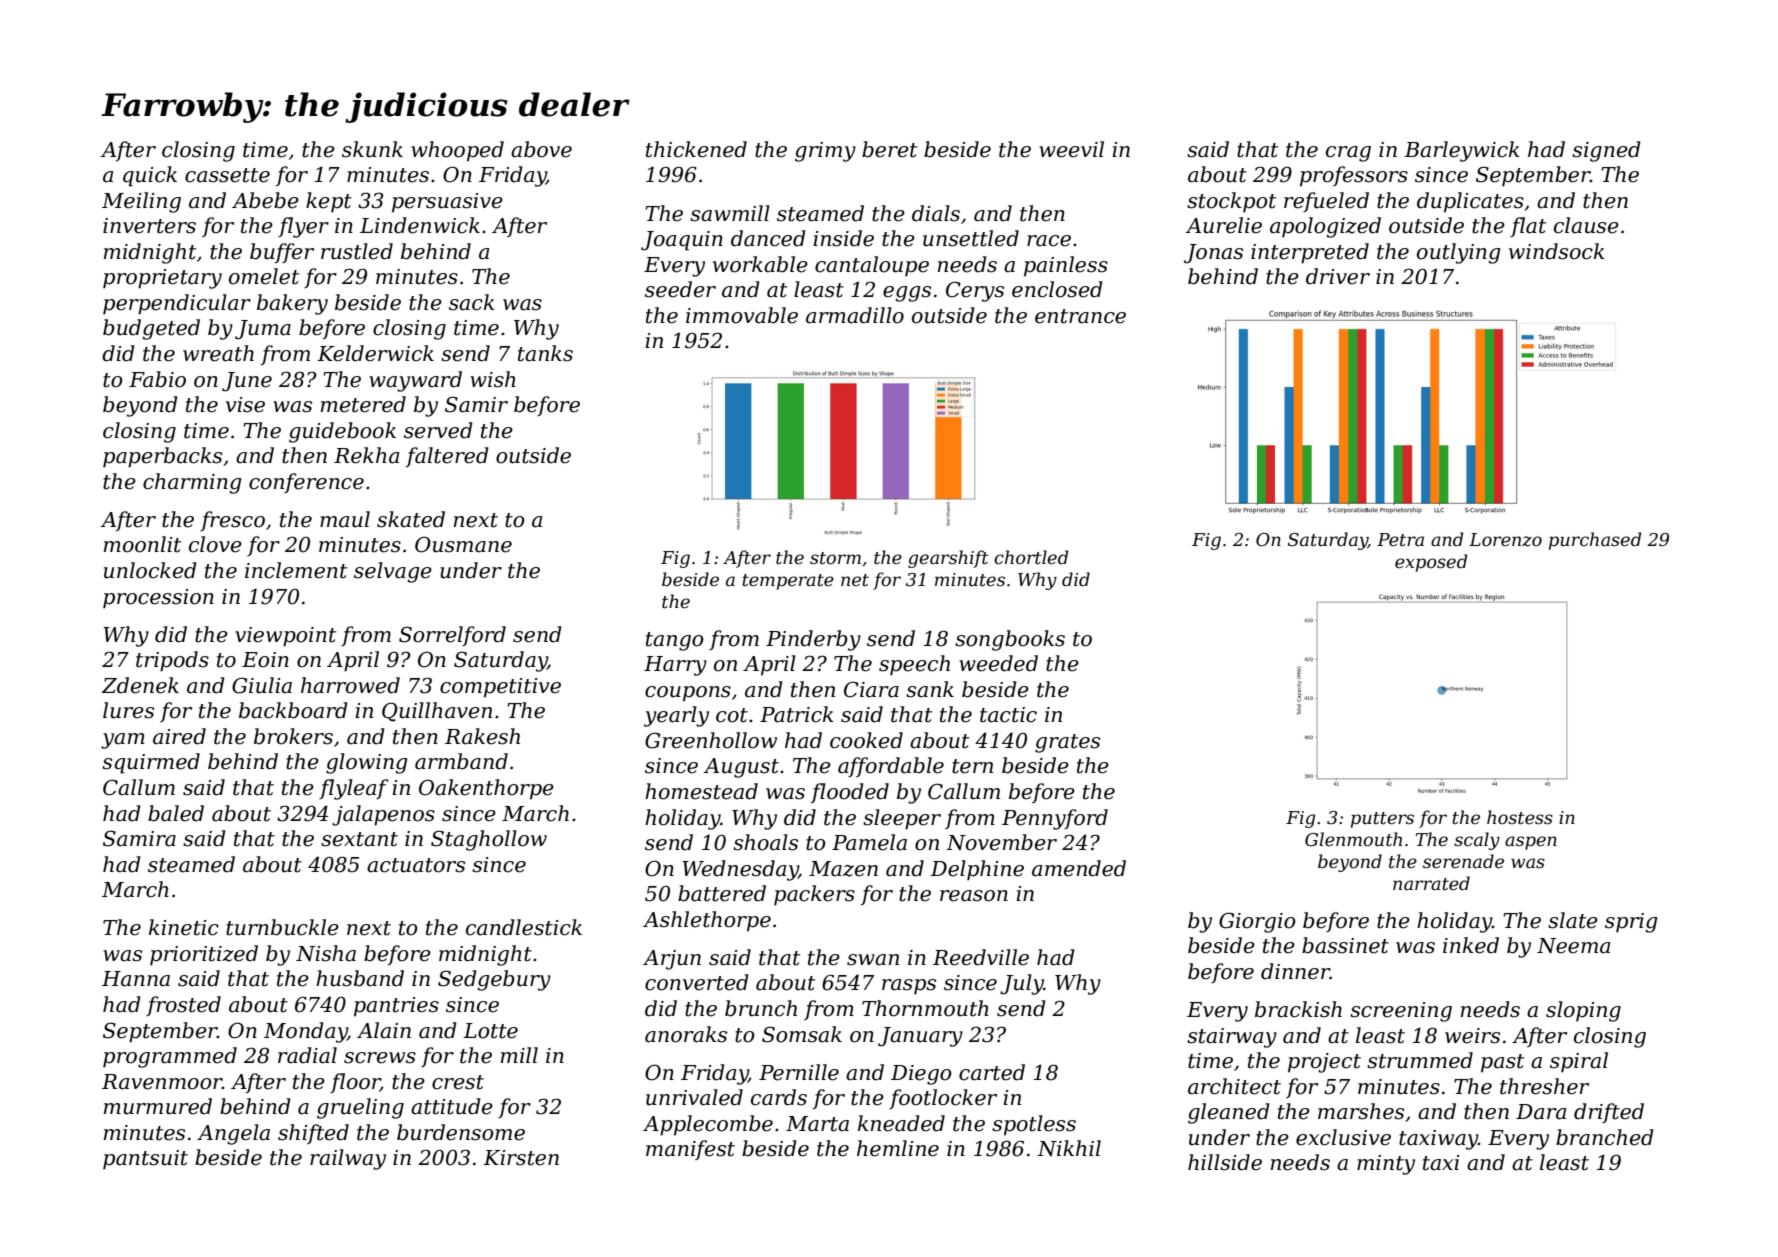 The height and width of the image is (1257, 1778). I want to click on vise, so click(245, 405).
